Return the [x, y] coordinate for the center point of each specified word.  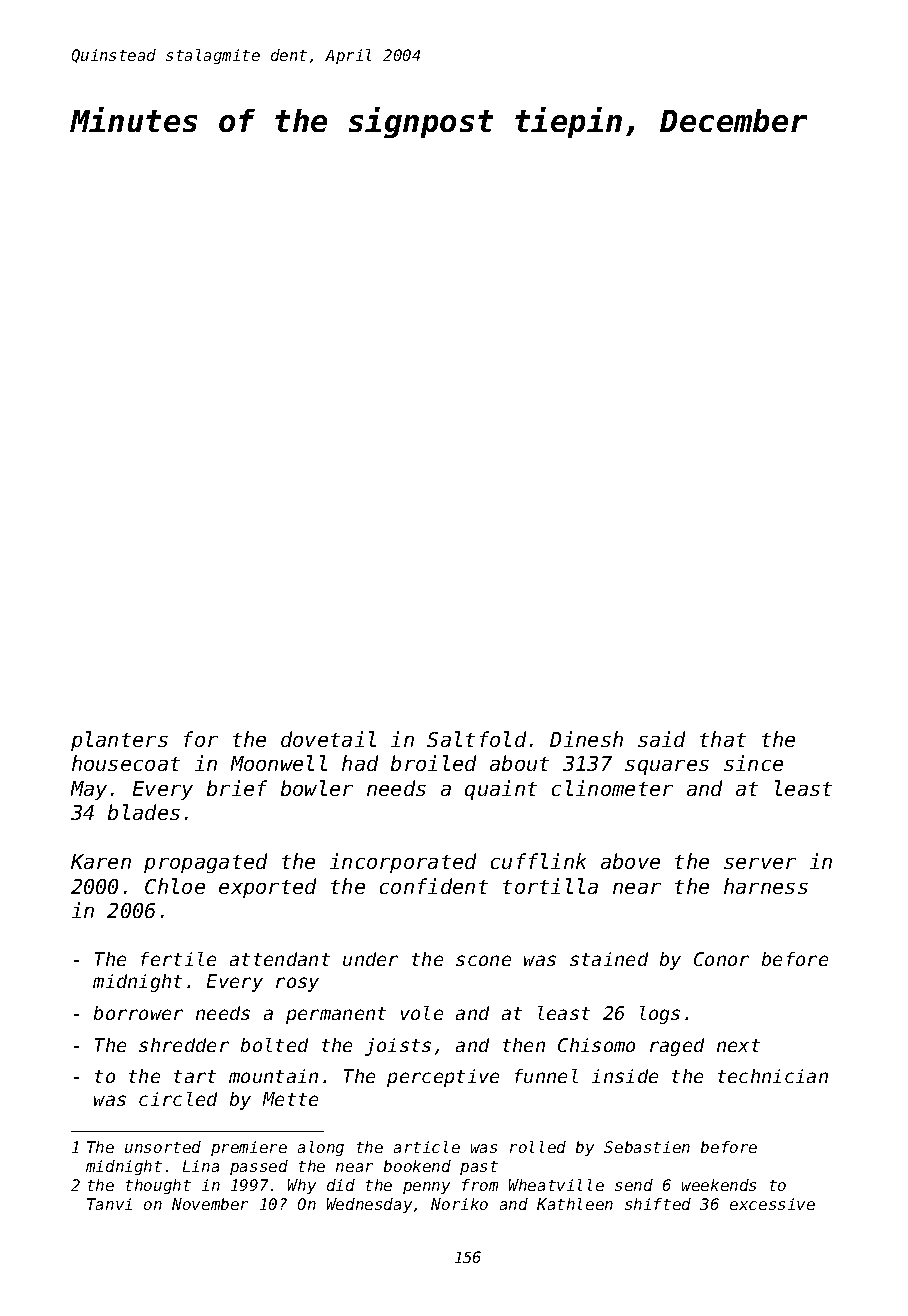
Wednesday [369, 1205]
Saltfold [476, 739]
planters [119, 741]
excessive [772, 1204]
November [210, 1204]
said [661, 739]
